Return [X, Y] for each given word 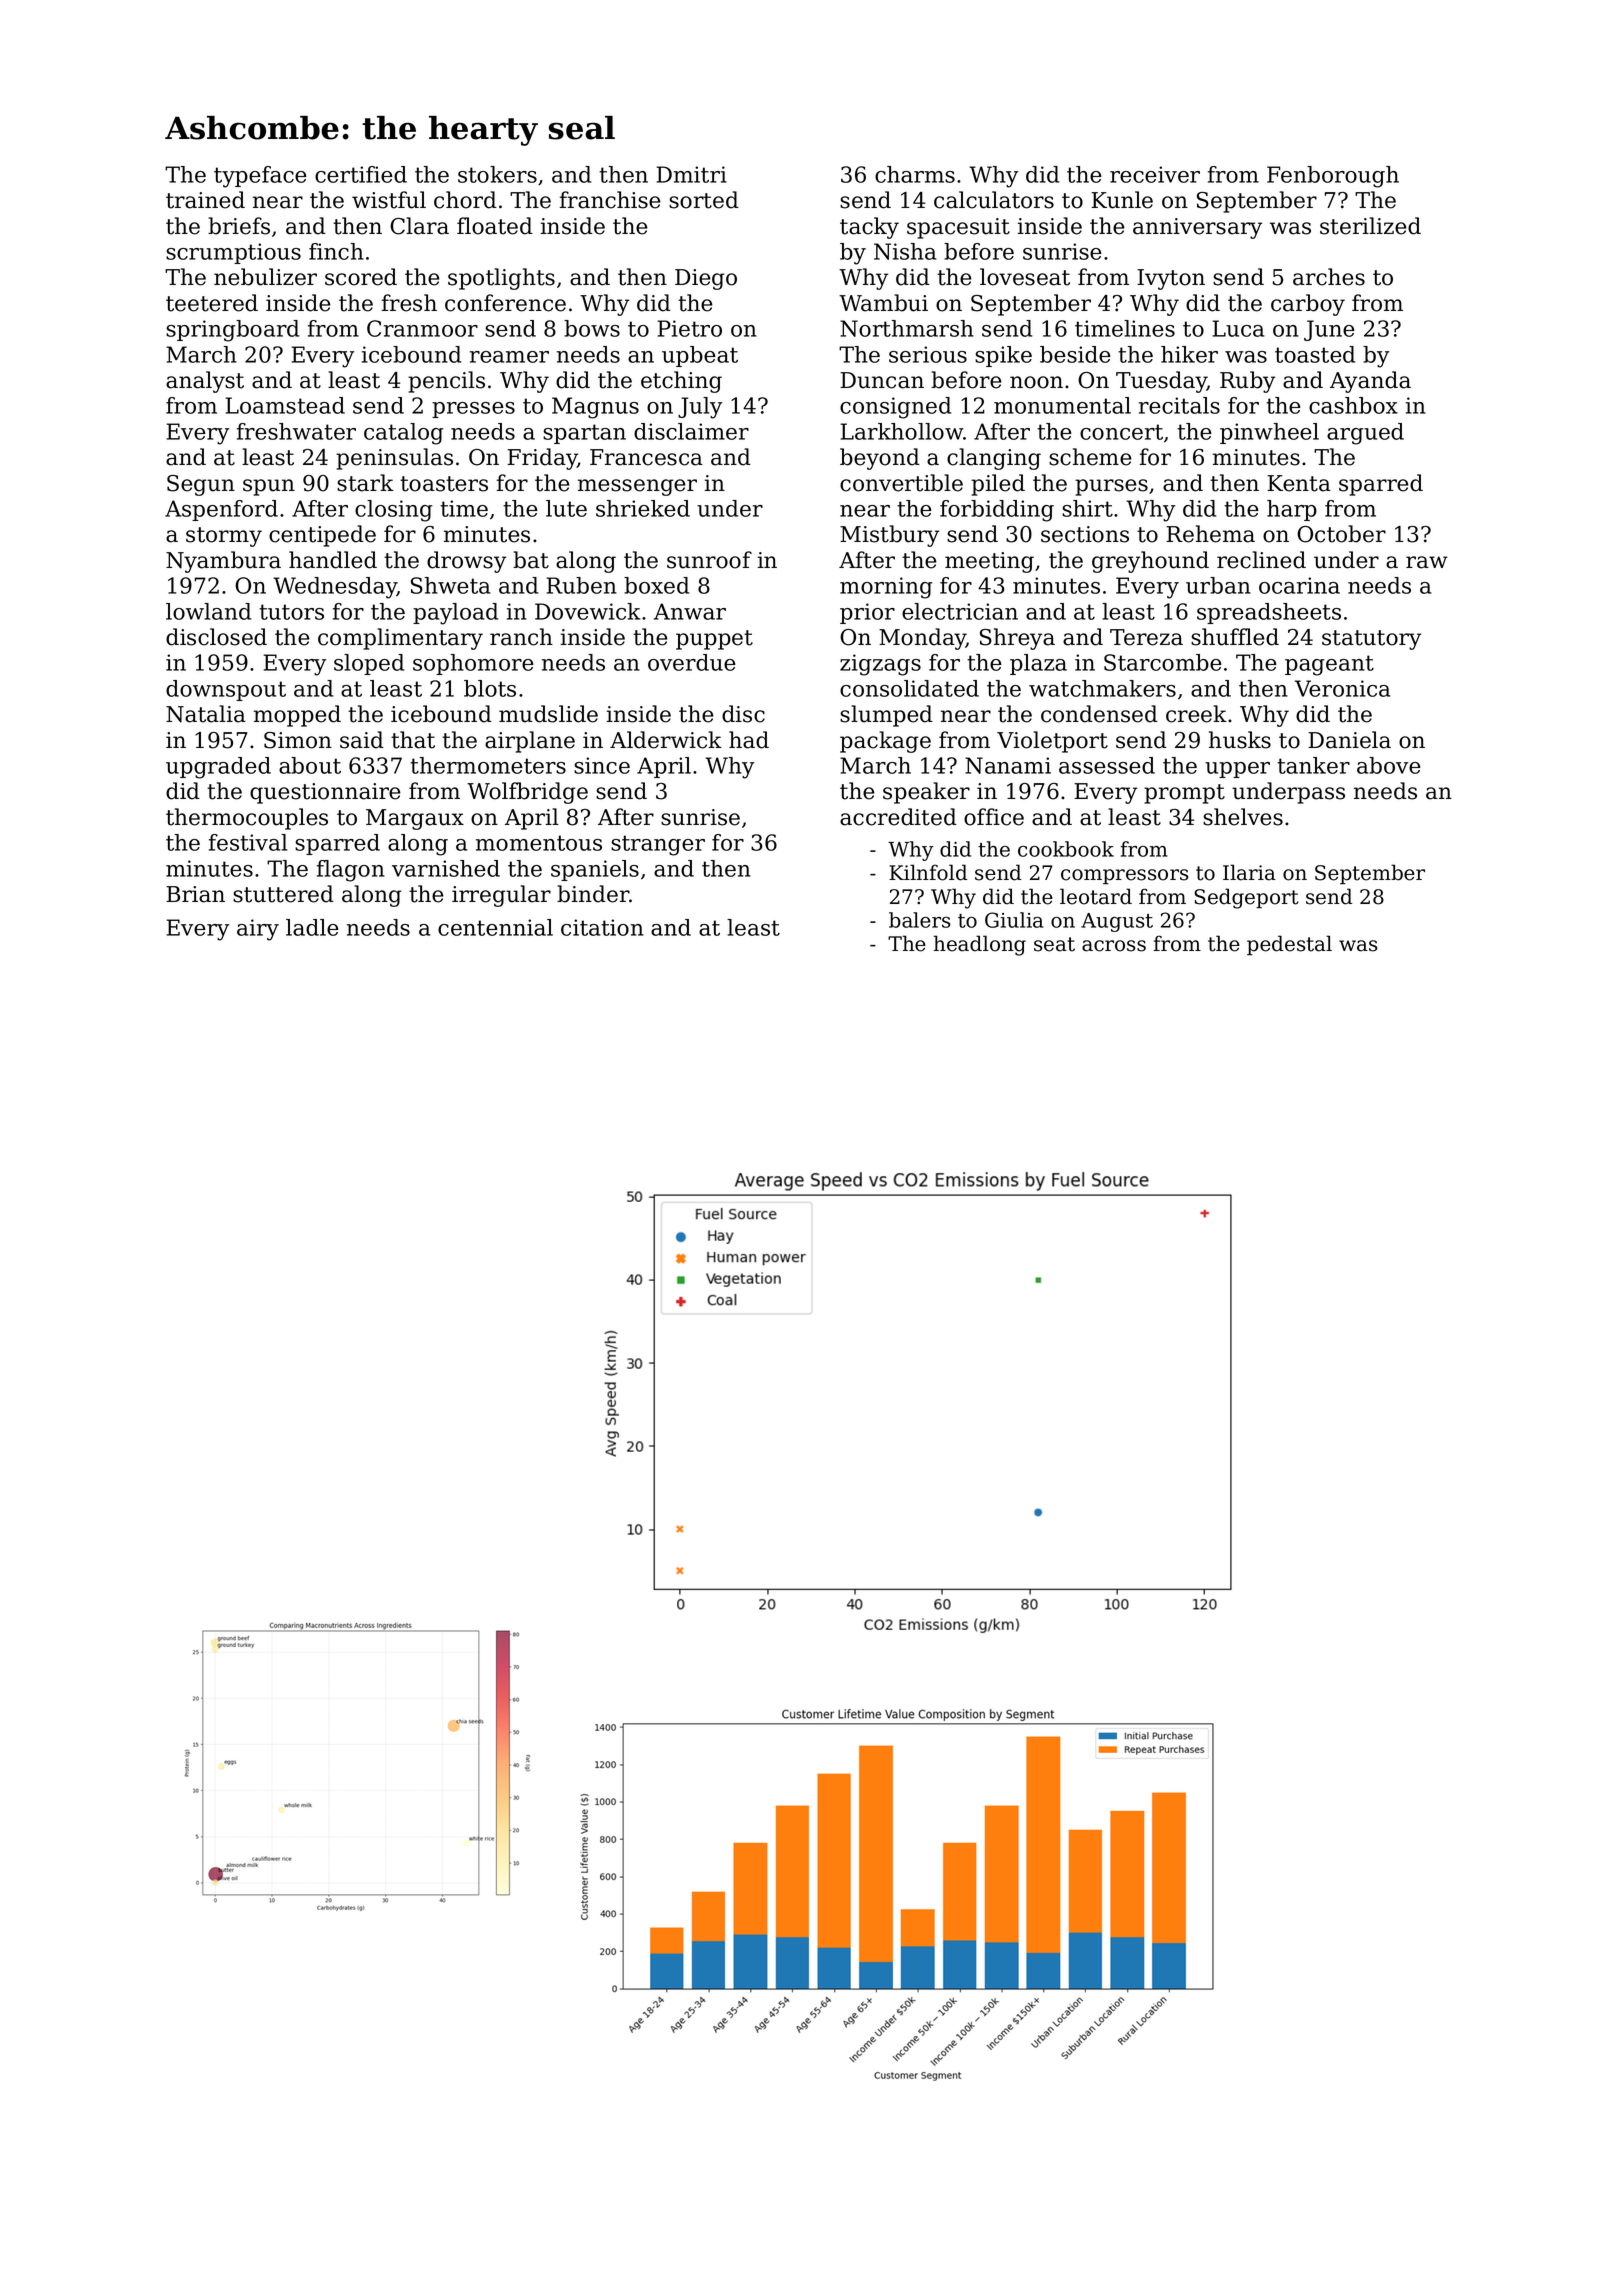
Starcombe [1163, 662]
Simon [298, 740]
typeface [260, 177]
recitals [1179, 405]
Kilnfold [928, 872]
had [749, 740]
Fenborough [1333, 177]
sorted [704, 200]
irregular [501, 896]
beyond [880, 459]
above [1389, 765]
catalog [404, 434]
